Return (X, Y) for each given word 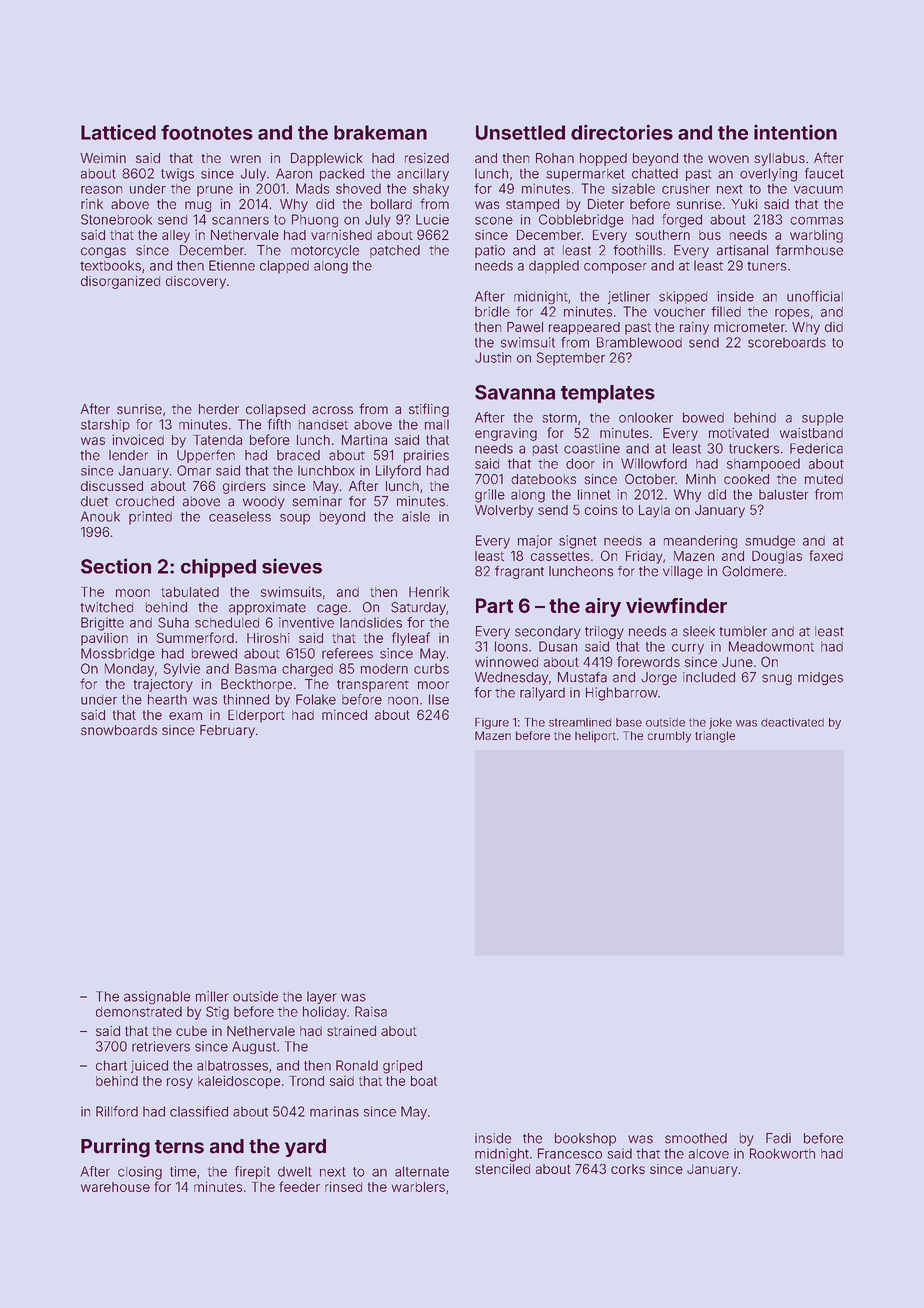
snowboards (119, 730)
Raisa (371, 1011)
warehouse (115, 1187)
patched (395, 251)
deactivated (792, 722)
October (650, 479)
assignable (157, 997)
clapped (284, 267)
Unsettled (520, 132)
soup (295, 519)
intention (795, 132)
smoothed (696, 1138)
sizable (633, 188)
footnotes (207, 132)
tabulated (190, 592)
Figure (492, 723)
